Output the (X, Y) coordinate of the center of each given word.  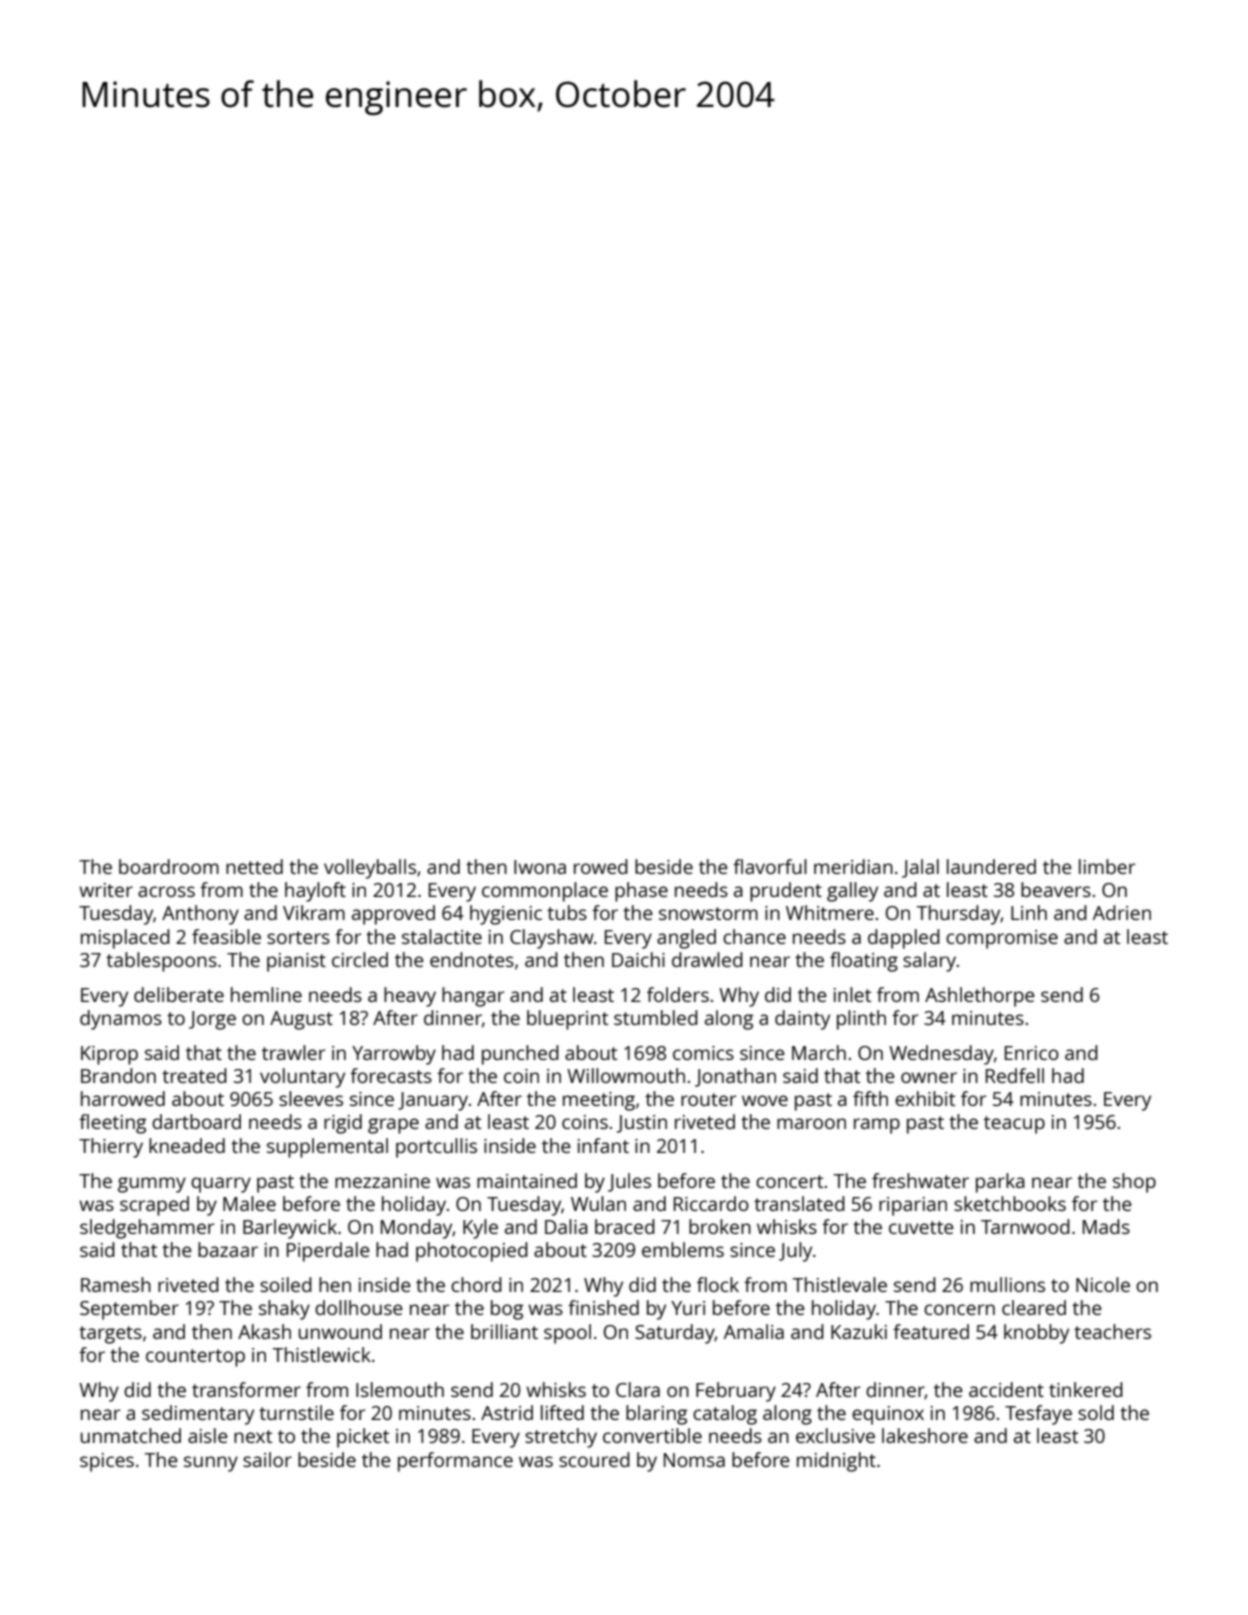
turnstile (296, 1412)
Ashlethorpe (980, 997)
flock (718, 1284)
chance (754, 936)
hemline (266, 994)
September (129, 1310)
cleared (1034, 1307)
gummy (152, 1185)
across (166, 891)
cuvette (921, 1227)
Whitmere (830, 912)
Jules (629, 1182)
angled (686, 939)
